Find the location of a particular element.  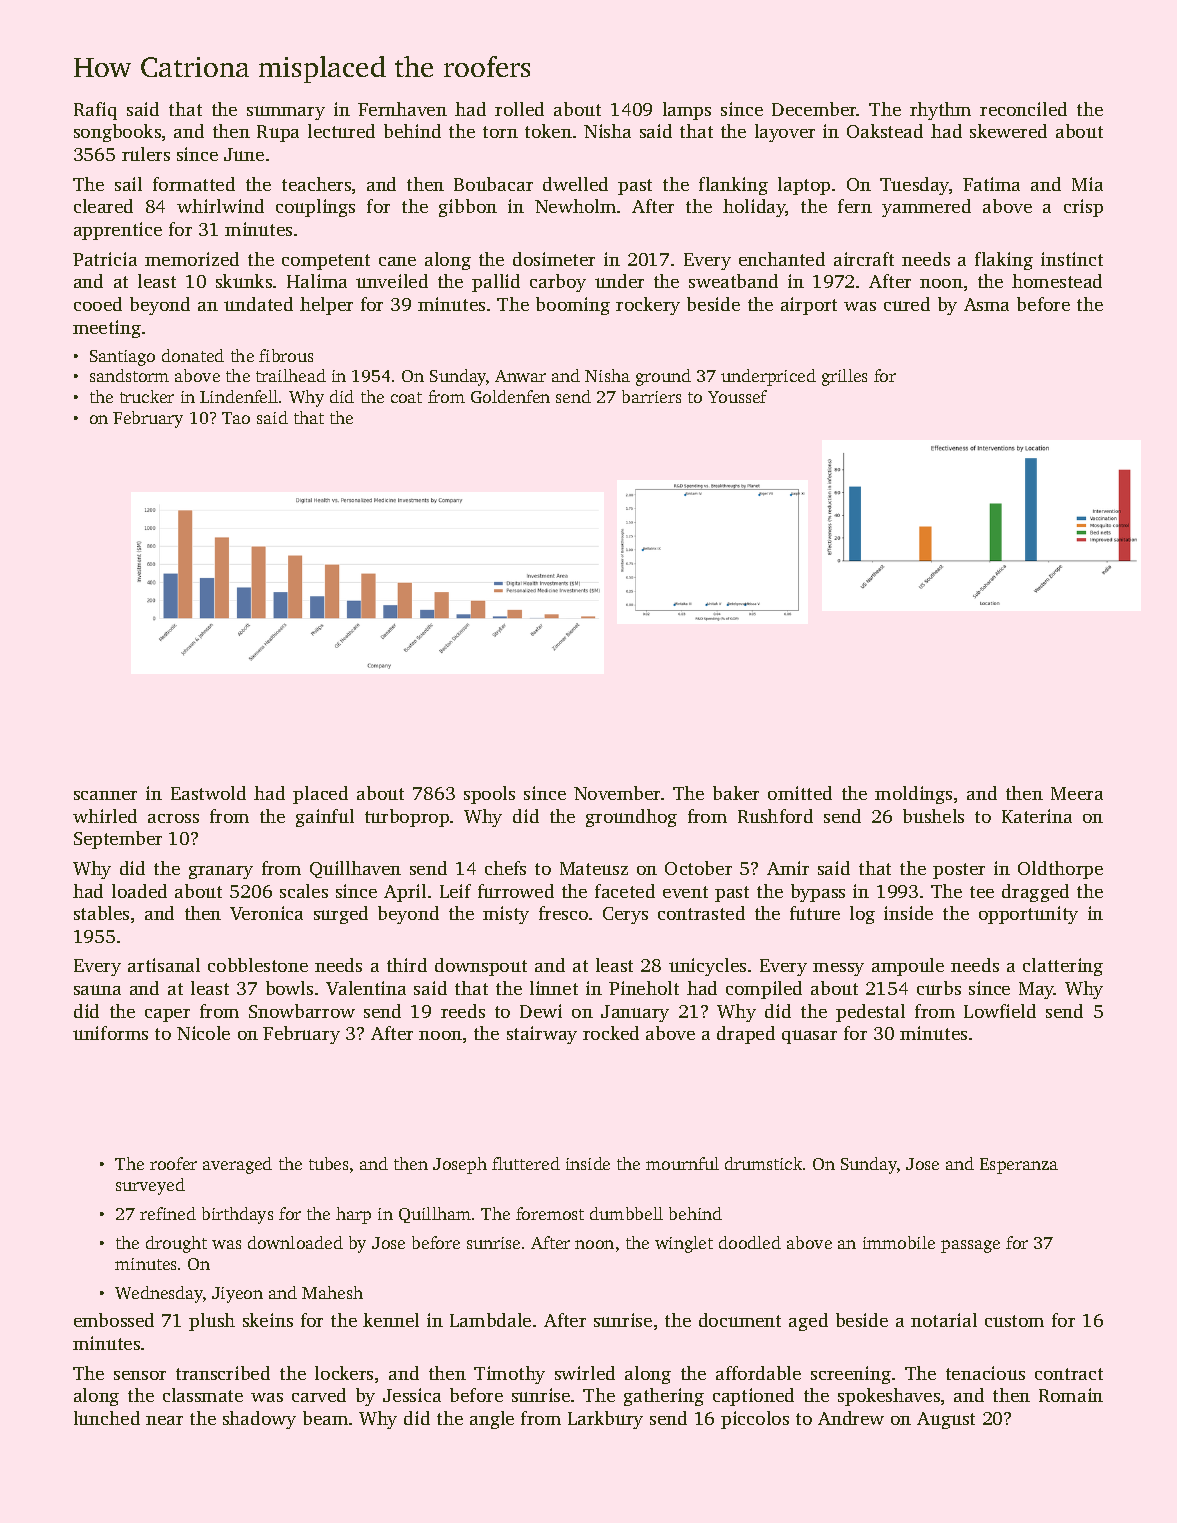

lunched is located at coordinates (107, 1418).
